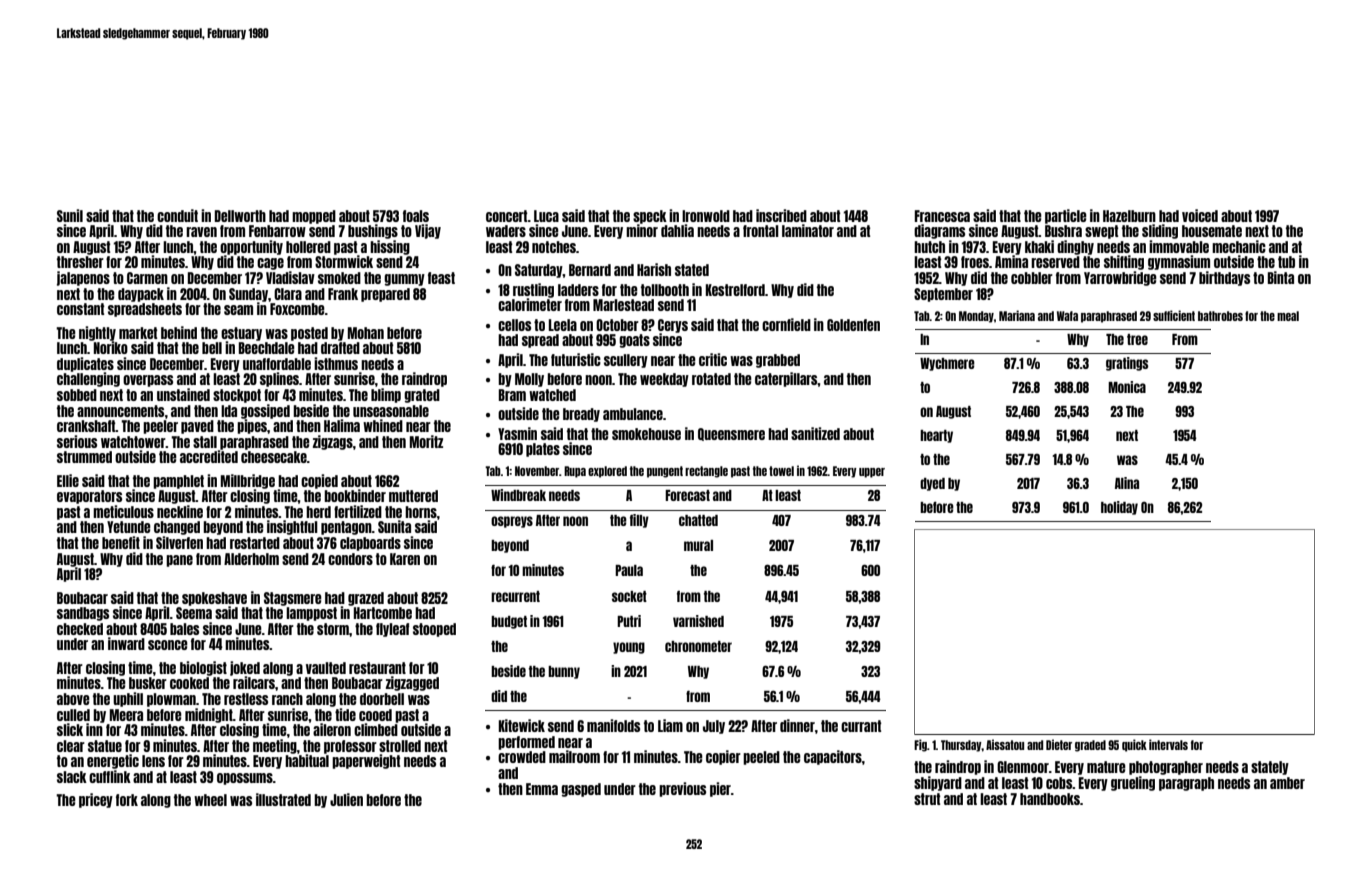 The image size is (1372, 887). What do you see at coordinates (77, 395) in the screenshot?
I see `sobbed` at bounding box center [77, 395].
